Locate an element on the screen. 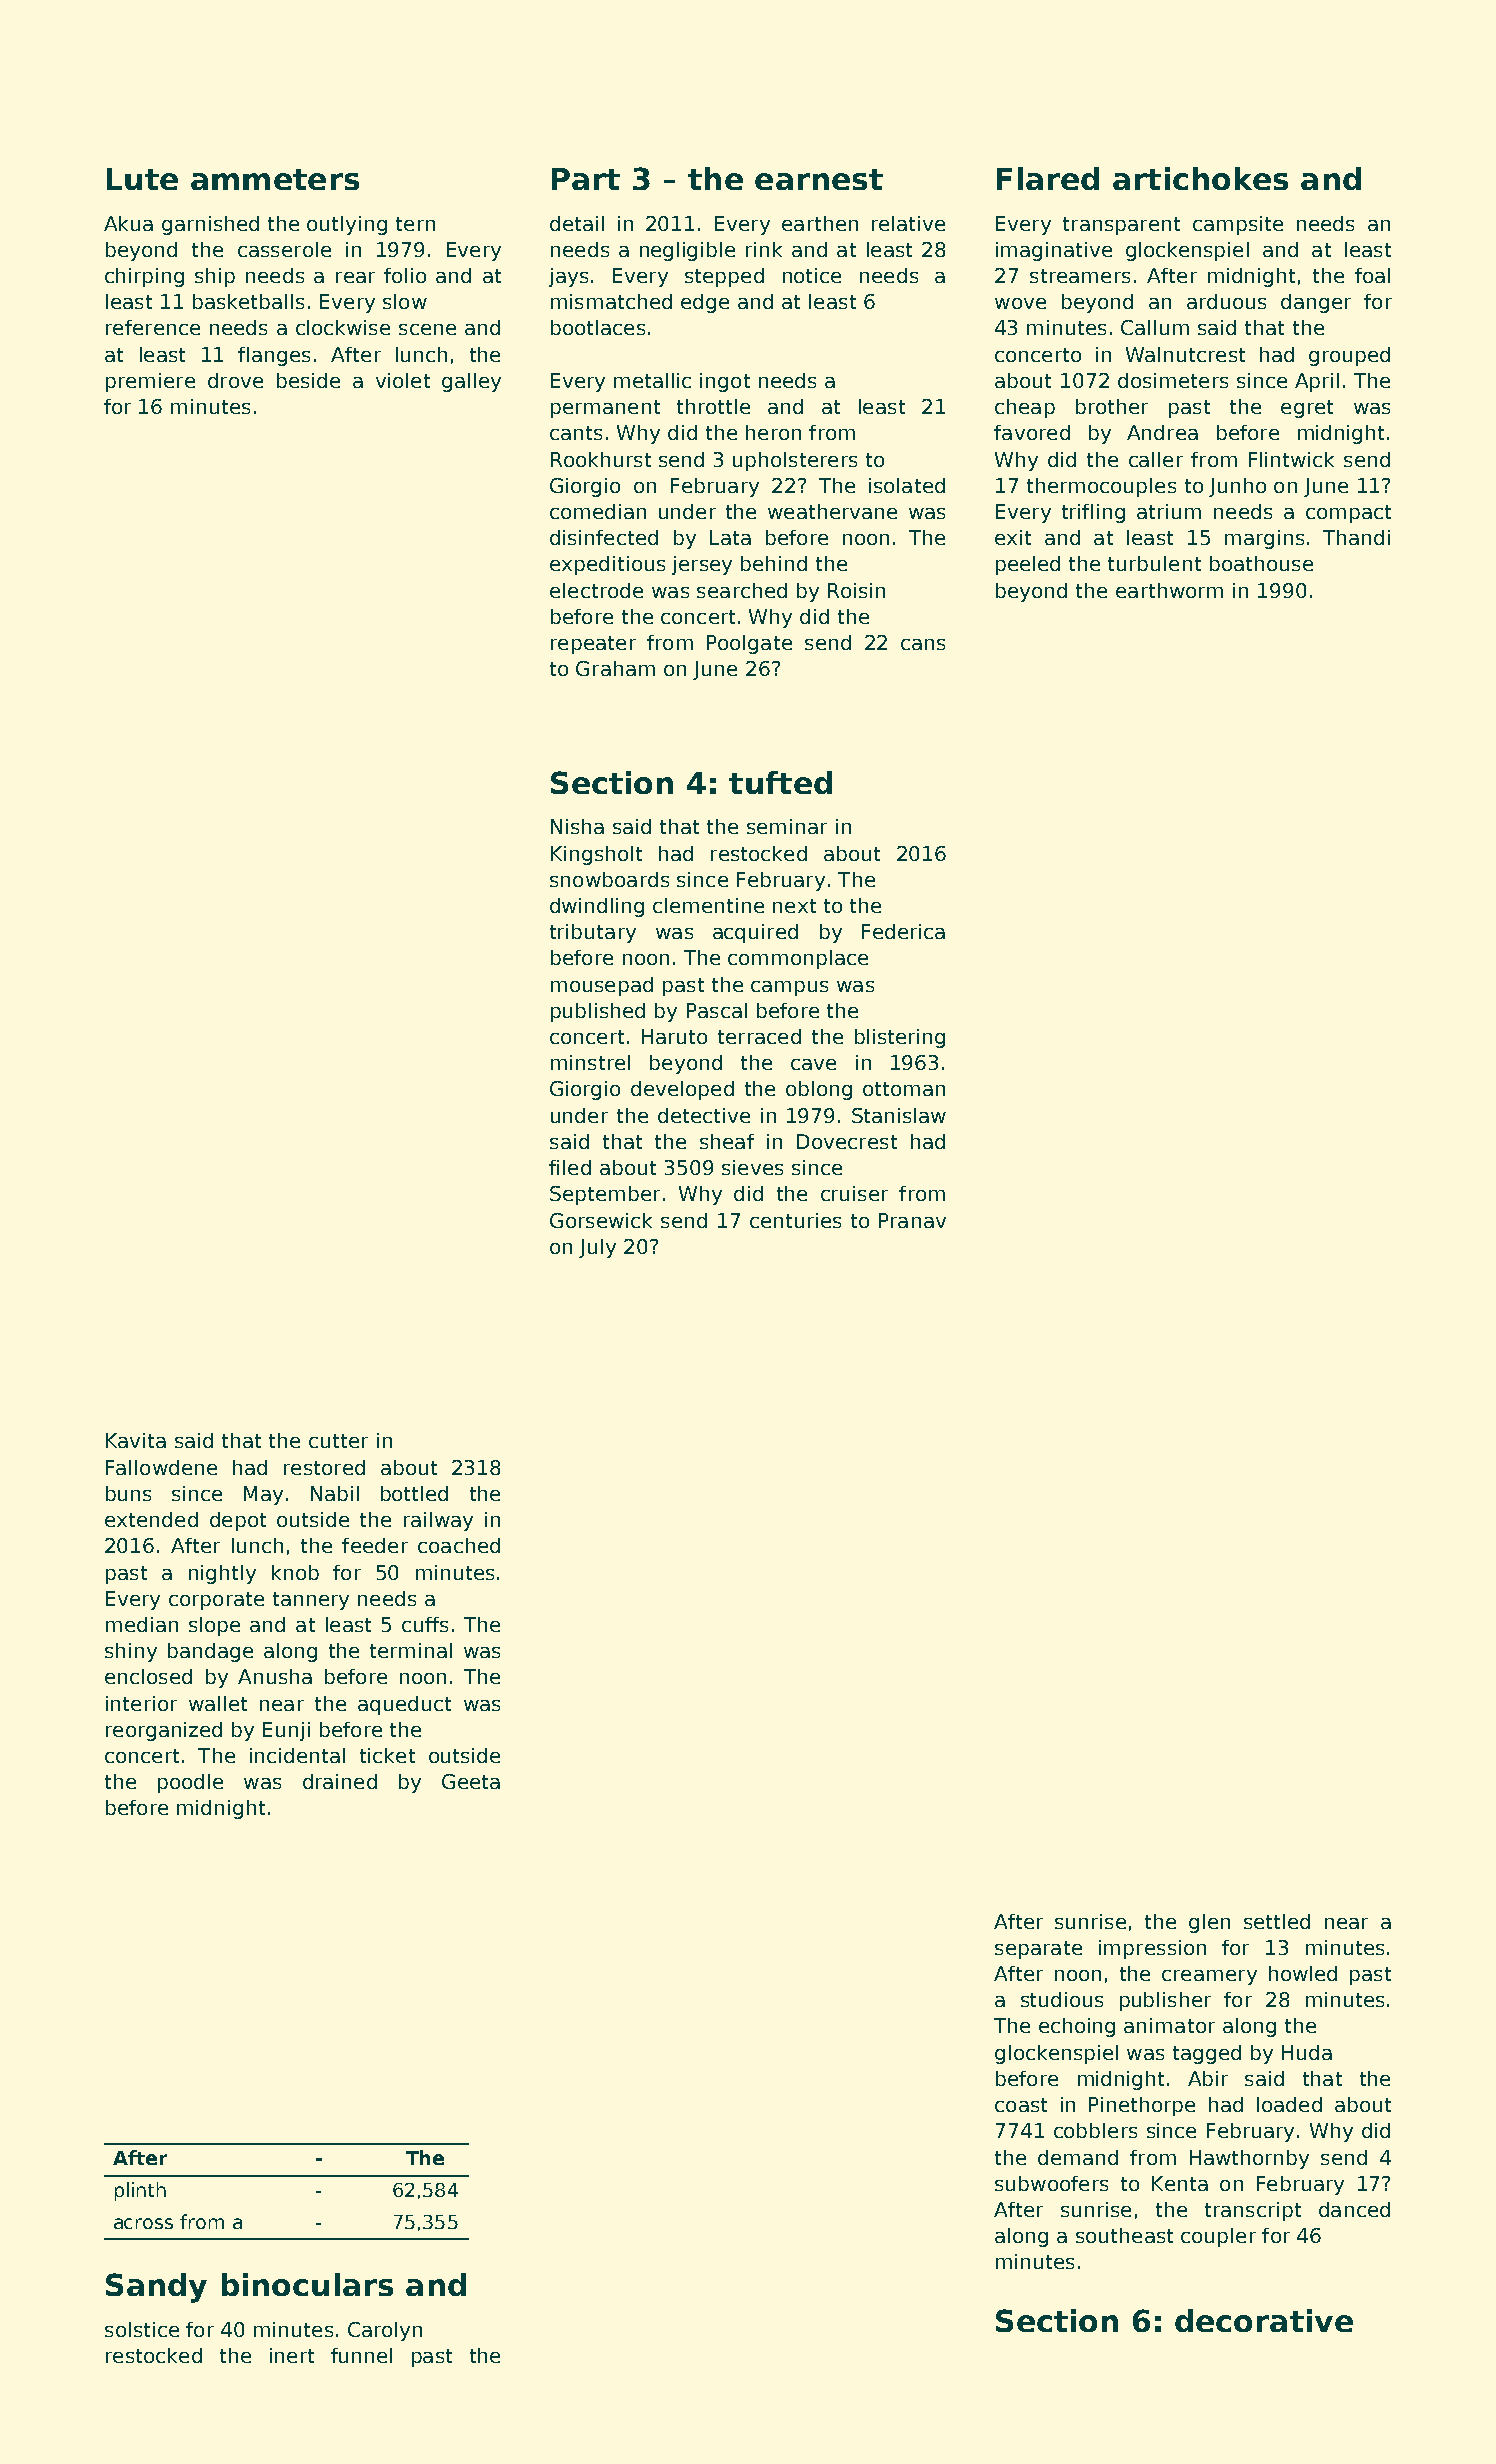  Pranav is located at coordinates (912, 1220).
